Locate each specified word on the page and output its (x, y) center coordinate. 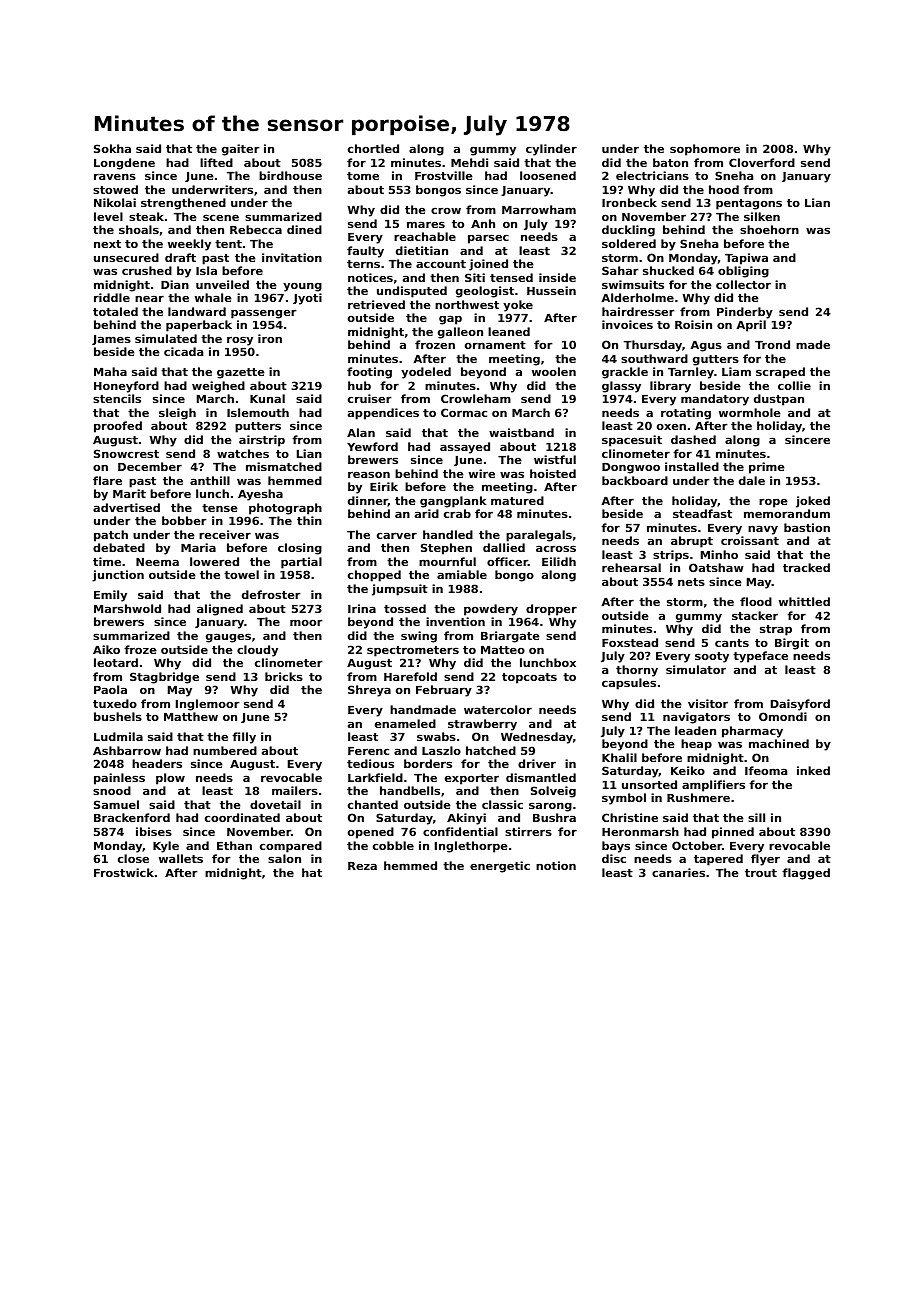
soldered (629, 243)
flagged (806, 874)
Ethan (234, 845)
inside (557, 277)
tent (228, 244)
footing (369, 373)
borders (428, 763)
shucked (668, 270)
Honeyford (126, 387)
